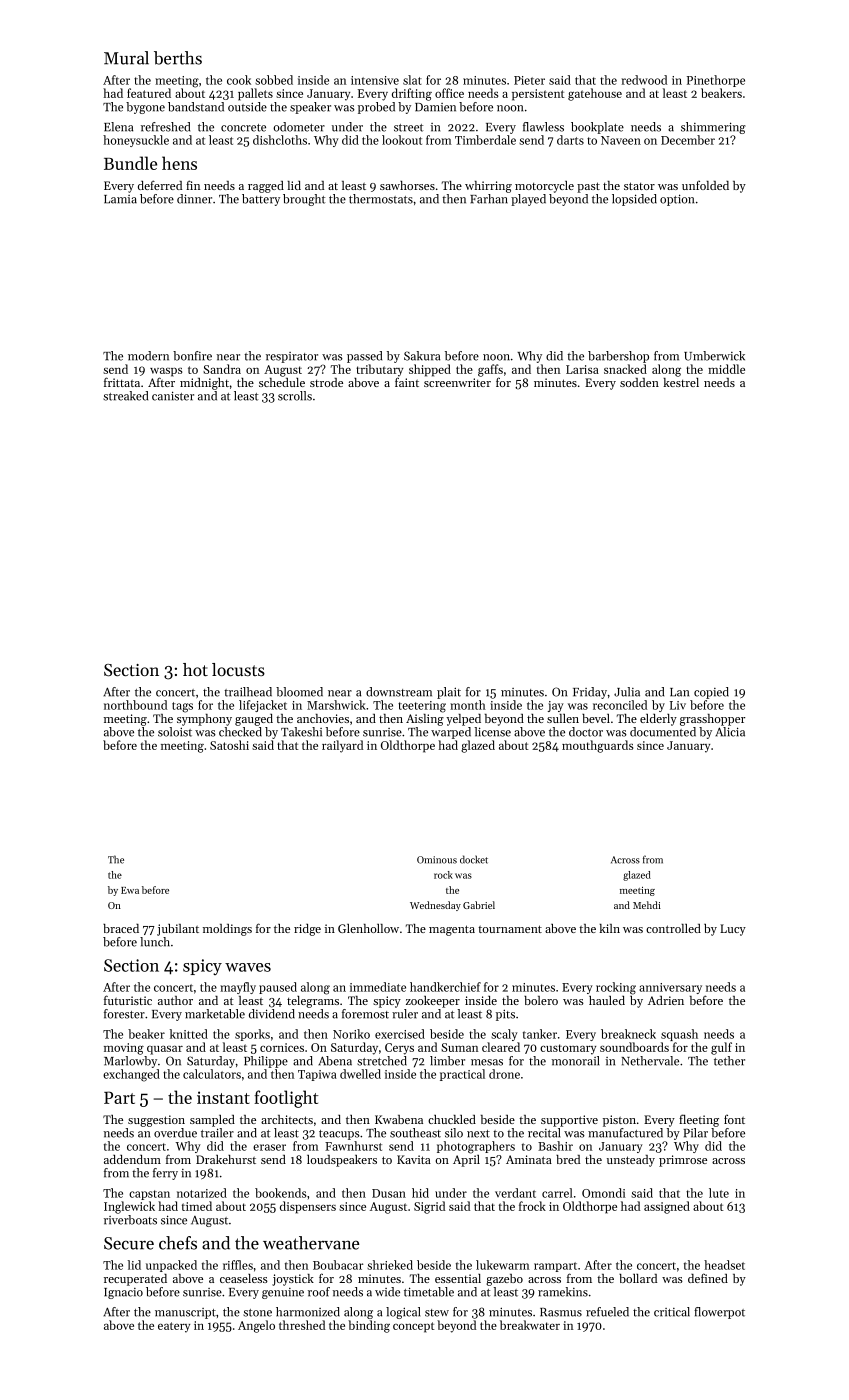 The image size is (849, 1400). I want to click on kiln, so click(609, 928).
